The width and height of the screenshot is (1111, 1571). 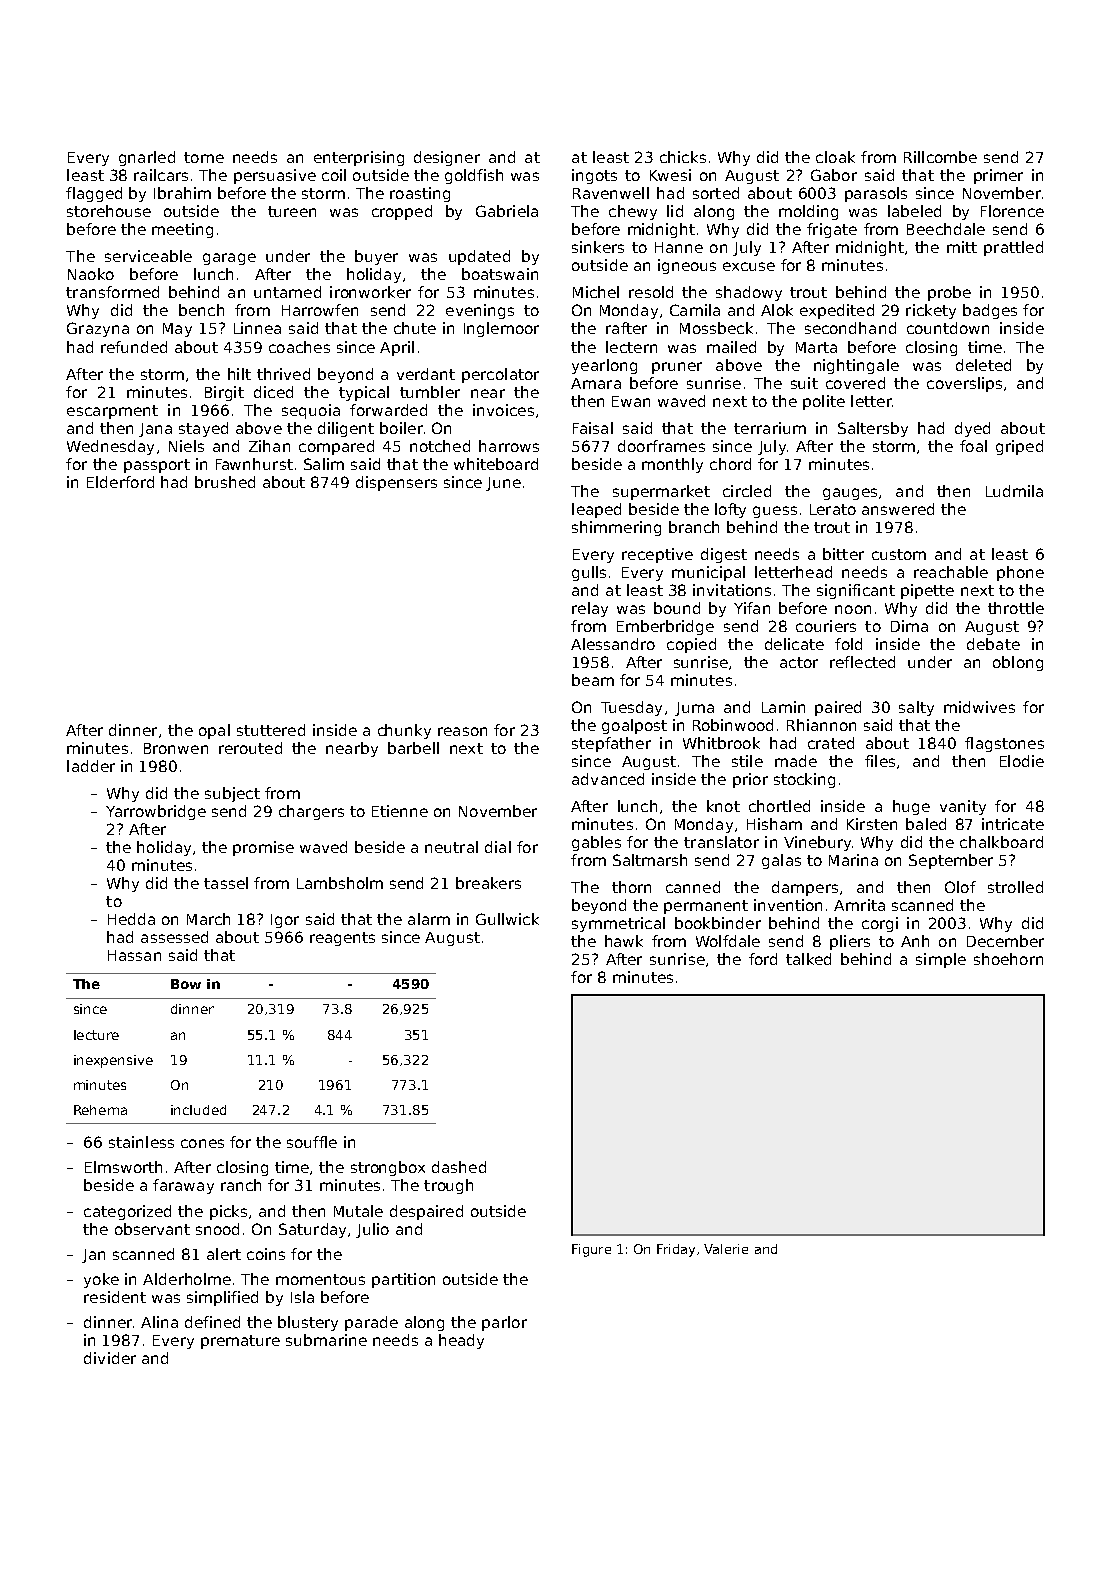 I want to click on verdant, so click(x=426, y=374).
